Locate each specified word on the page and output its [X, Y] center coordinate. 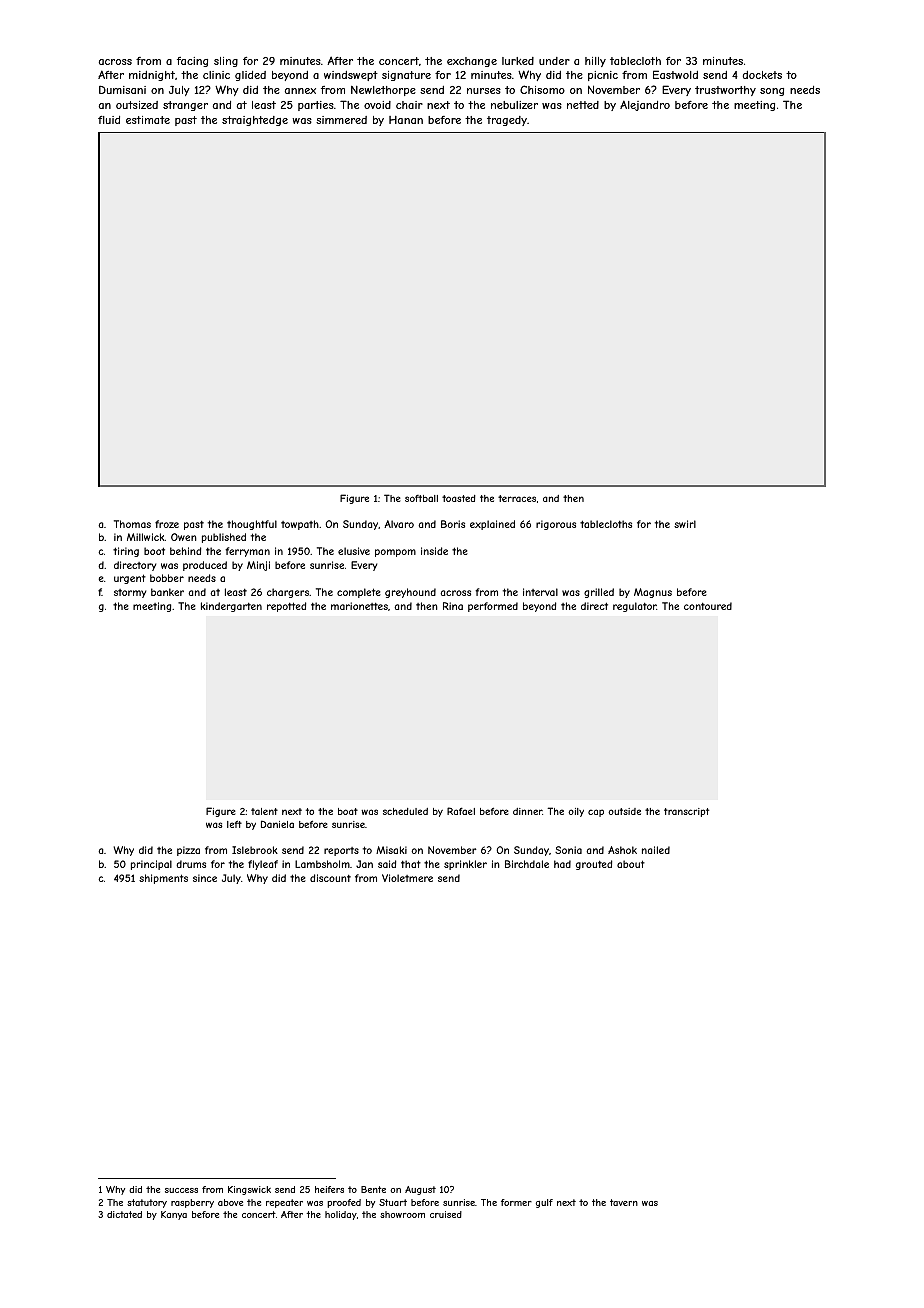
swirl [685, 524]
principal [151, 865]
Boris [453, 524]
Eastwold [675, 74]
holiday [341, 1215]
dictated [124, 1214]
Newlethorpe [383, 91]
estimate [148, 120]
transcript [686, 812]
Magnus [653, 593]
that [411, 864]
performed [493, 607]
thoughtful [252, 525]
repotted [286, 607]
